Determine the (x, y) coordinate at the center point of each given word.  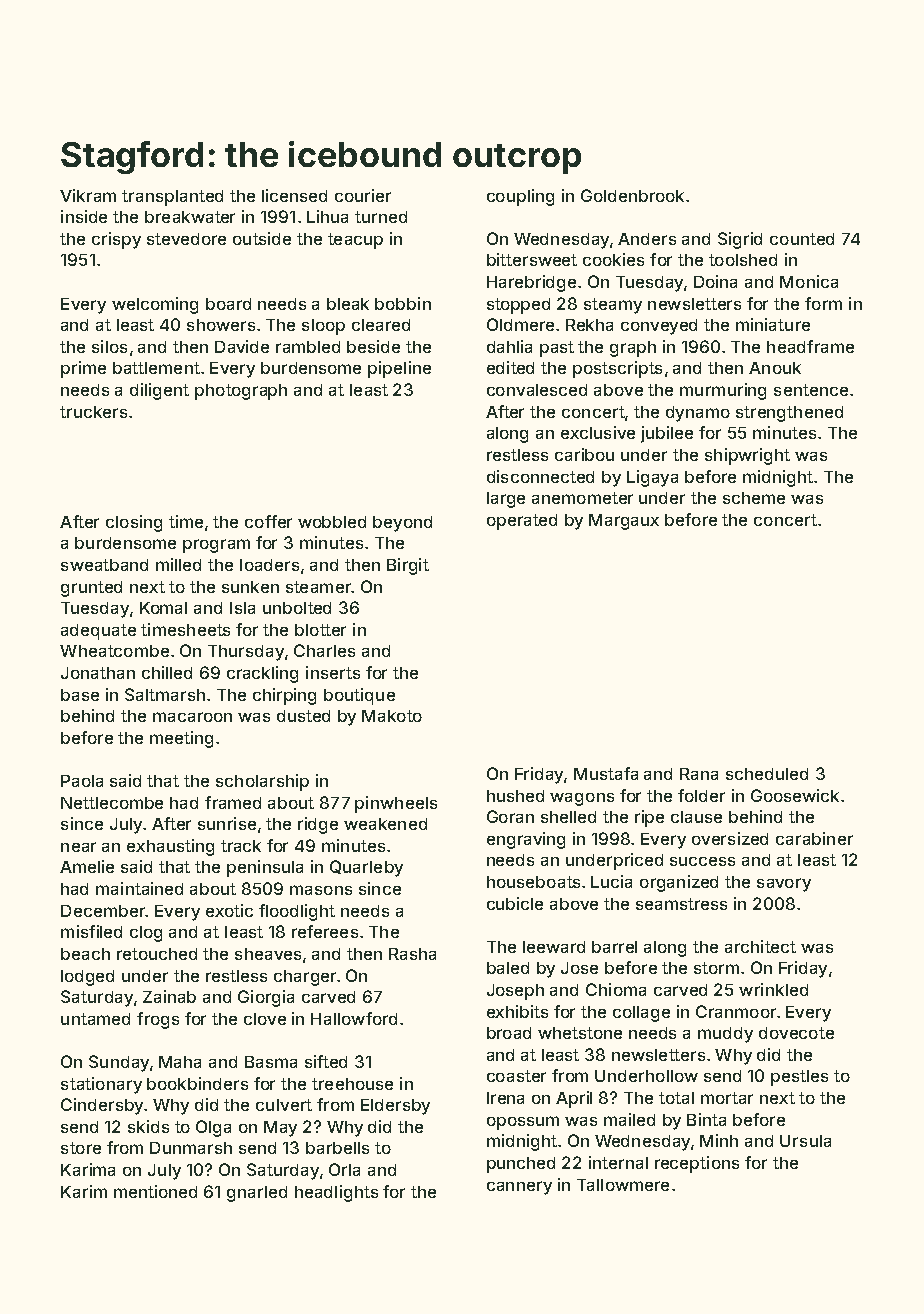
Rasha (412, 954)
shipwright (747, 456)
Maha (180, 1062)
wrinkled (773, 989)
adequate (98, 632)
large (506, 500)
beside (373, 346)
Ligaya (652, 478)
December (103, 911)
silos (109, 346)
